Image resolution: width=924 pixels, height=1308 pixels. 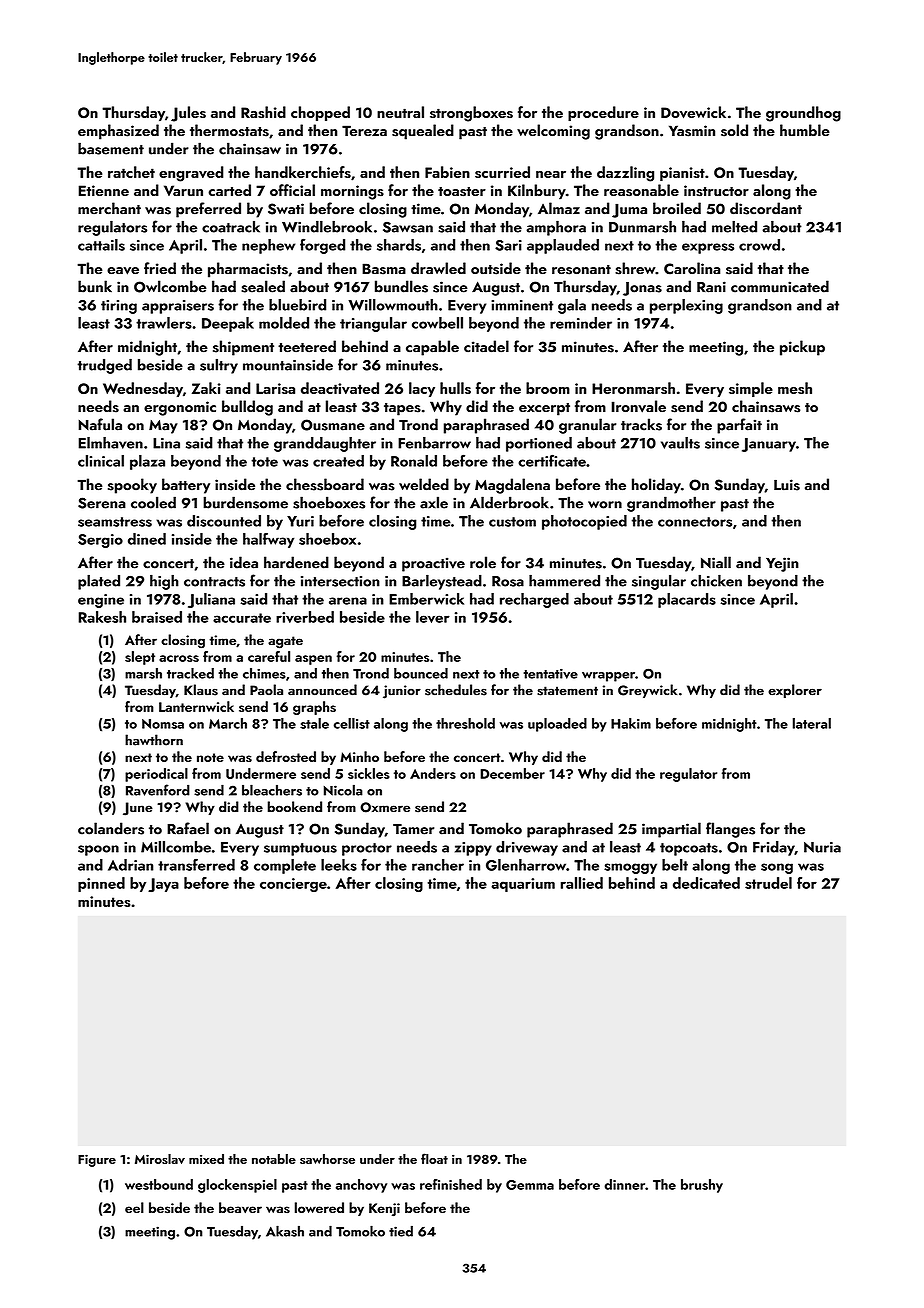 I want to click on express, so click(x=708, y=248).
